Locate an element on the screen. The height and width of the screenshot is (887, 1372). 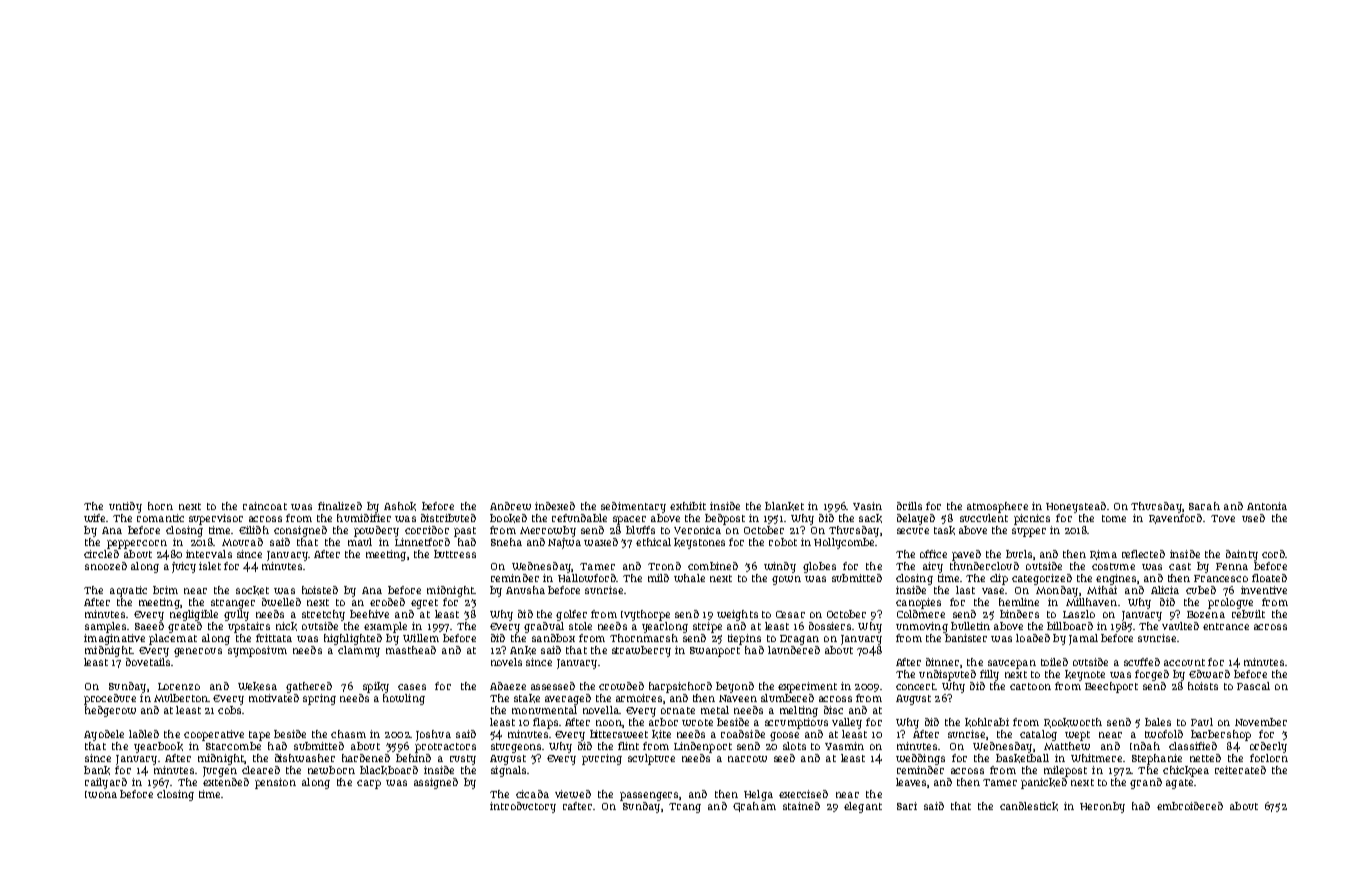
valley is located at coordinates (847, 723).
